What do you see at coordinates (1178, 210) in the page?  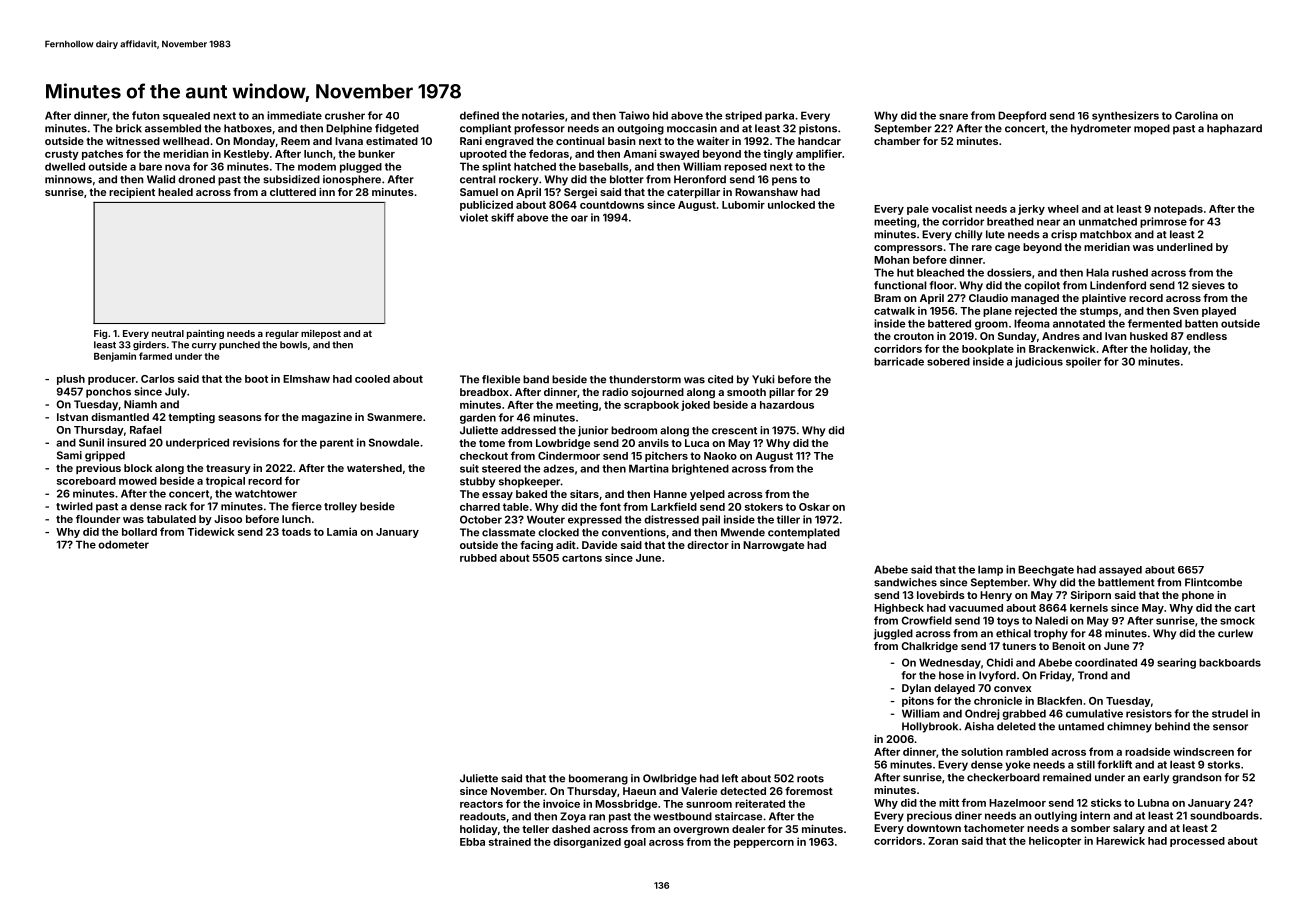 I see `notepads` at bounding box center [1178, 210].
